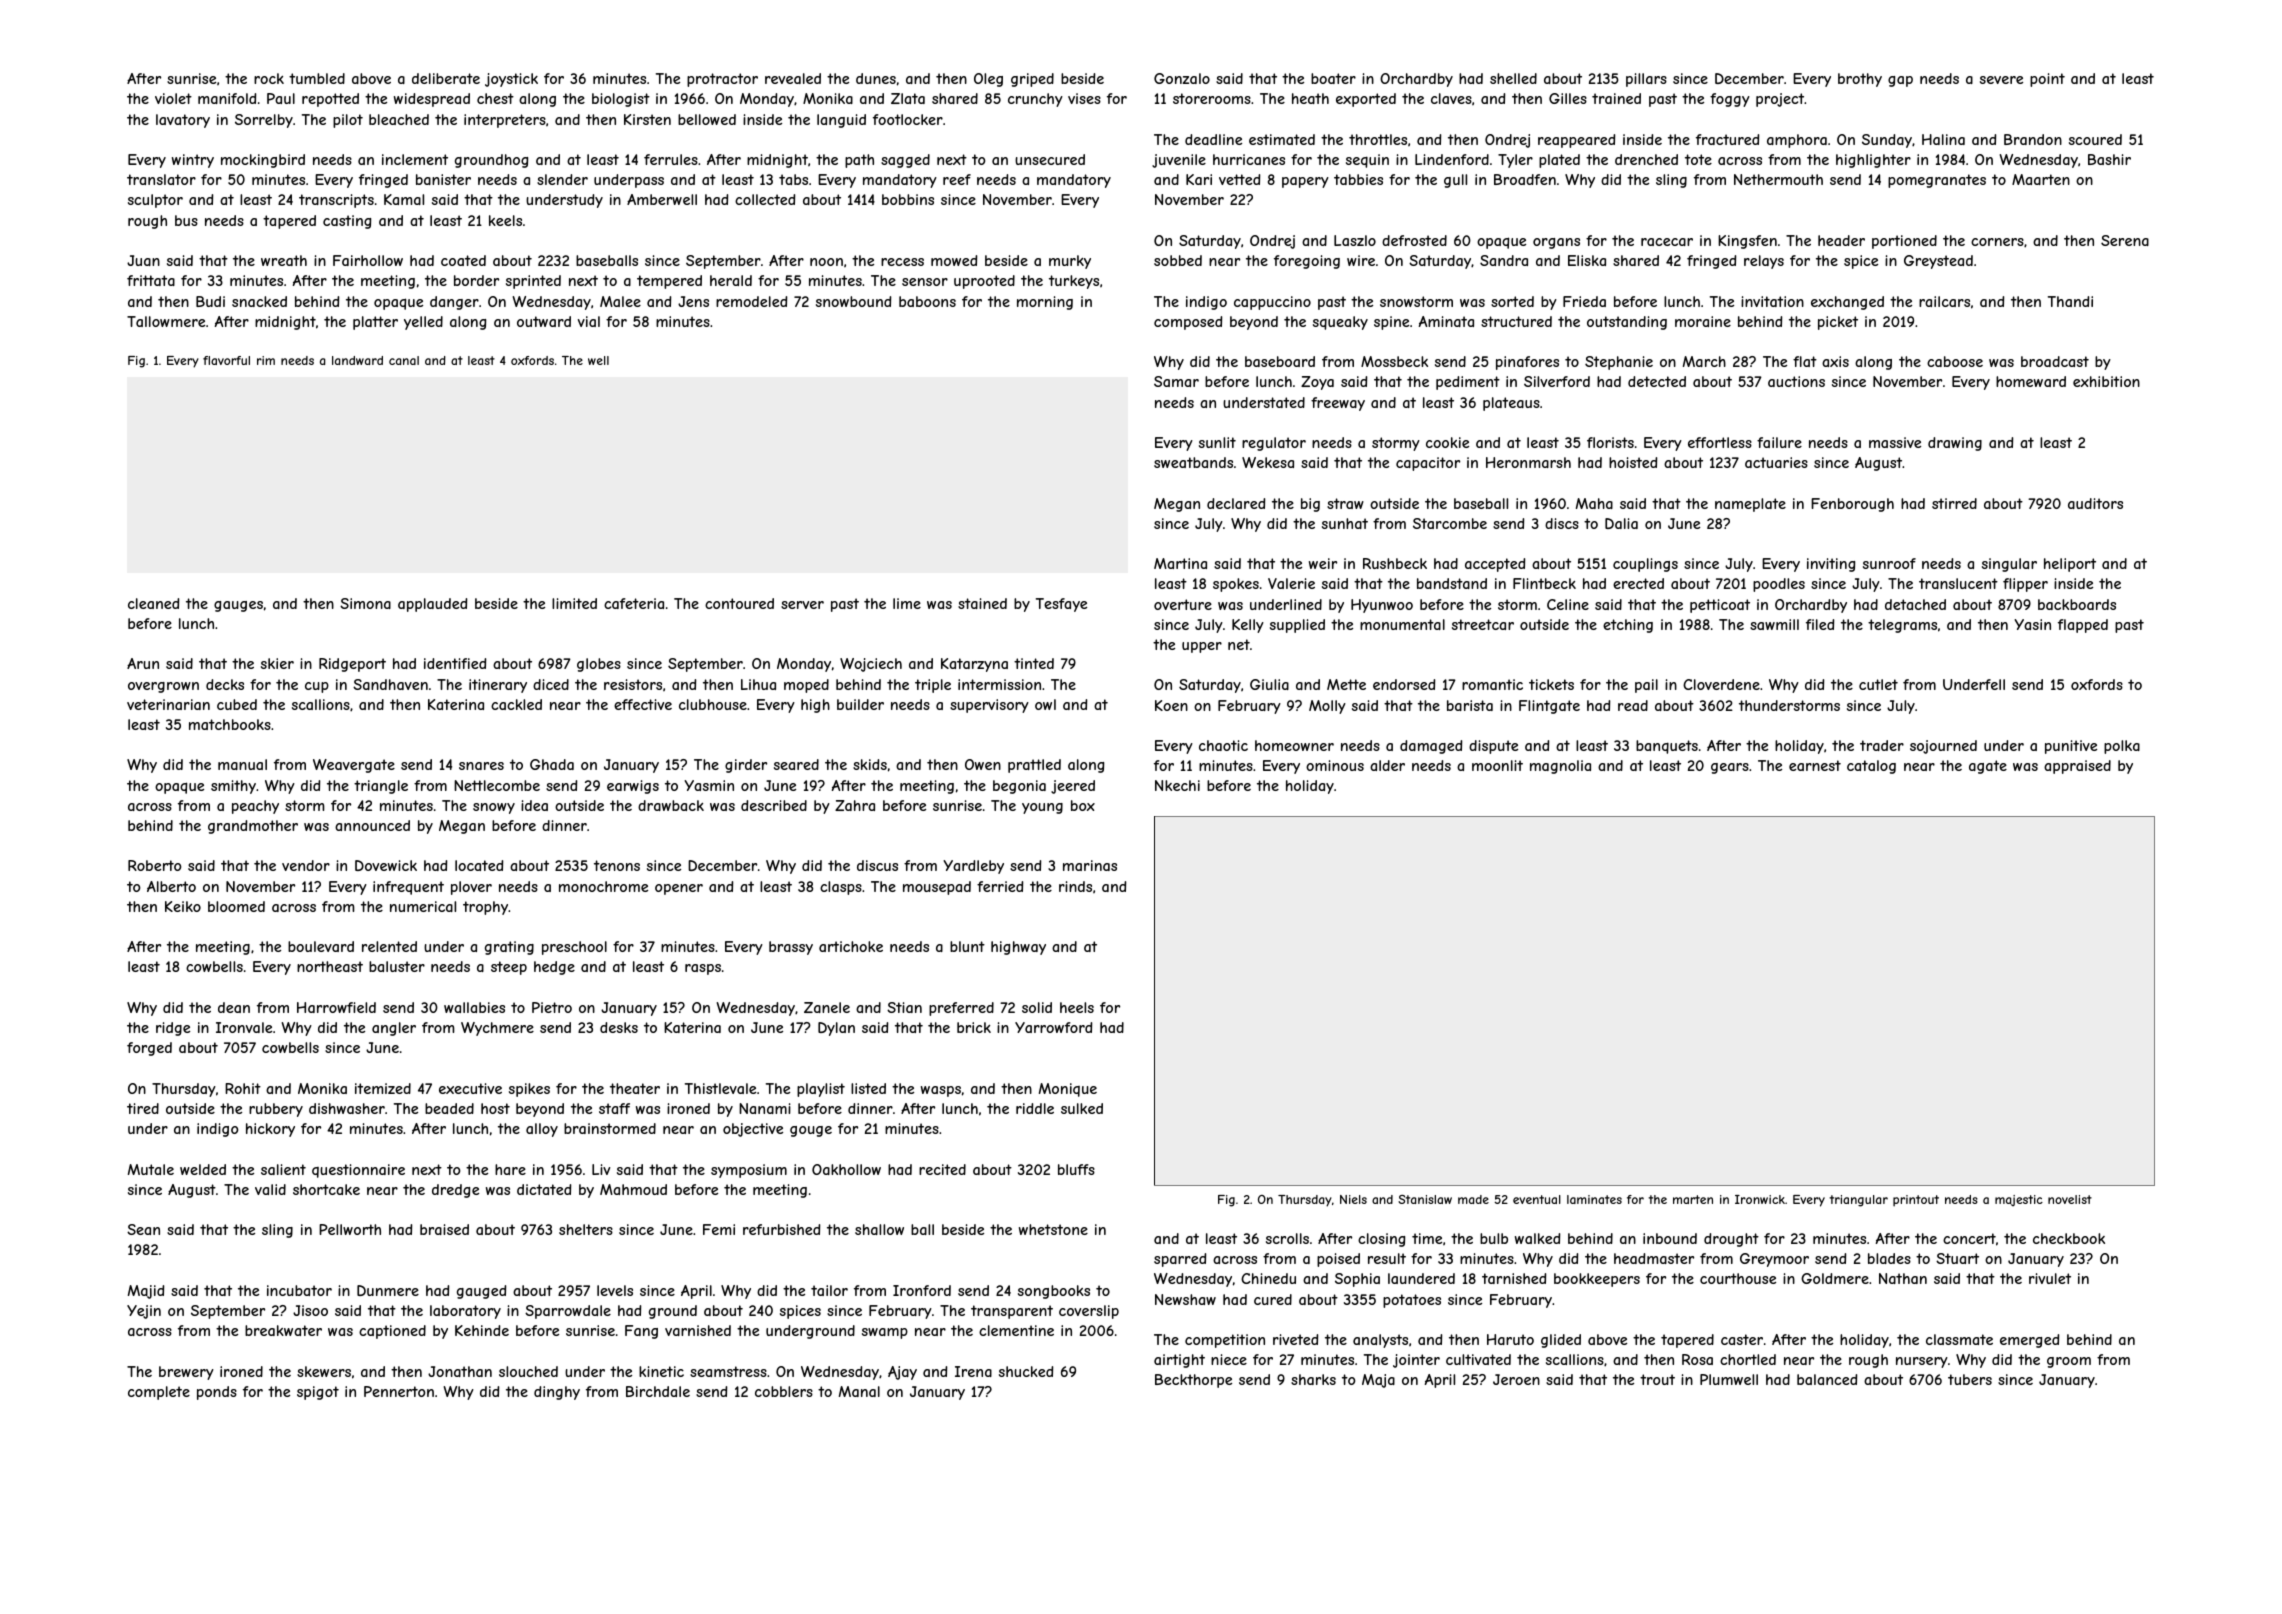  What do you see at coordinates (1274, 444) in the screenshot?
I see `regulator` at bounding box center [1274, 444].
